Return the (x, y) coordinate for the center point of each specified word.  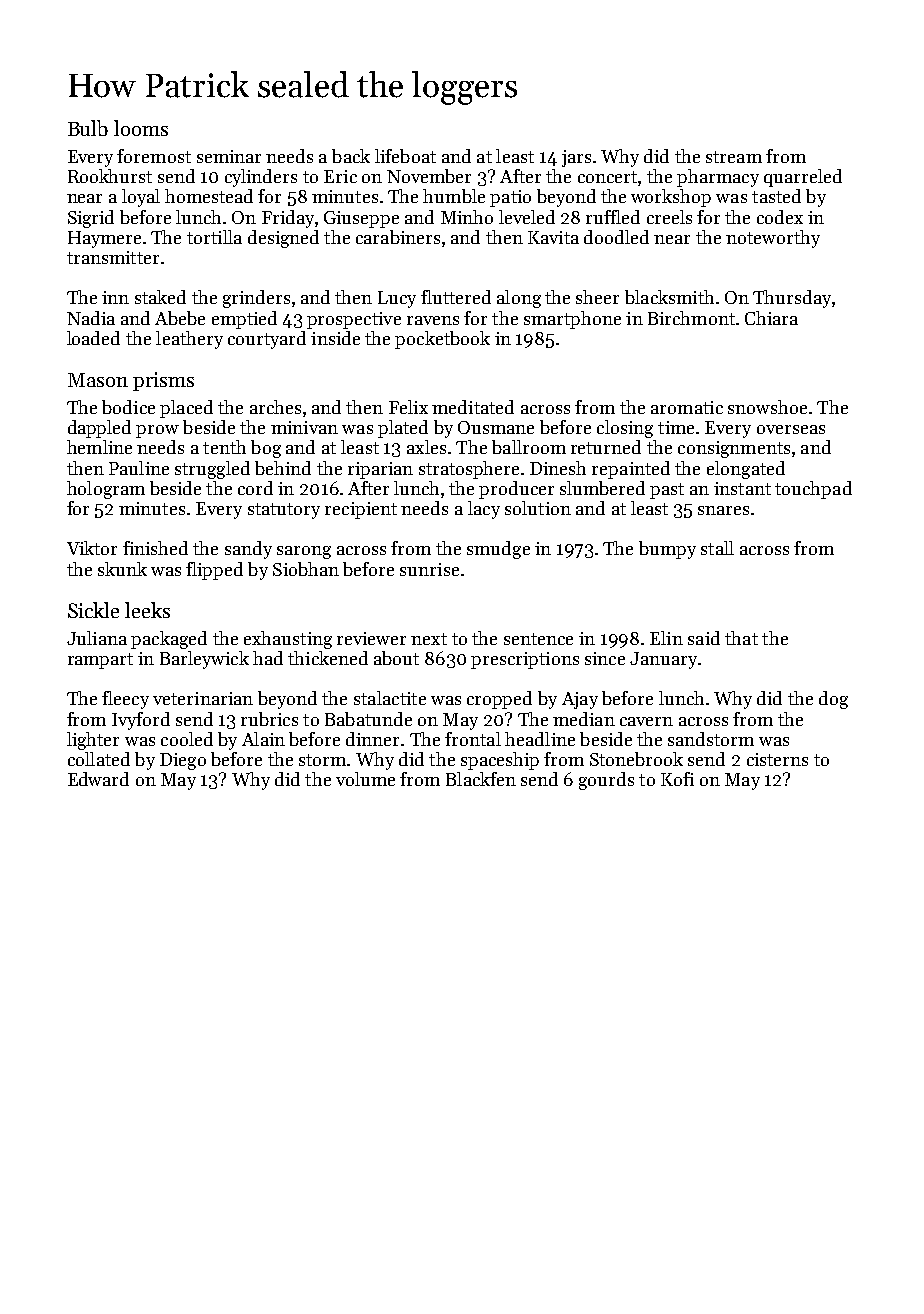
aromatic (687, 407)
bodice (128, 407)
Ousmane (496, 427)
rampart (100, 661)
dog (833, 700)
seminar (229, 156)
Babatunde (368, 719)
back (351, 156)
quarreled (803, 178)
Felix (408, 407)
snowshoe (767, 407)
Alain (263, 739)
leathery (189, 340)
